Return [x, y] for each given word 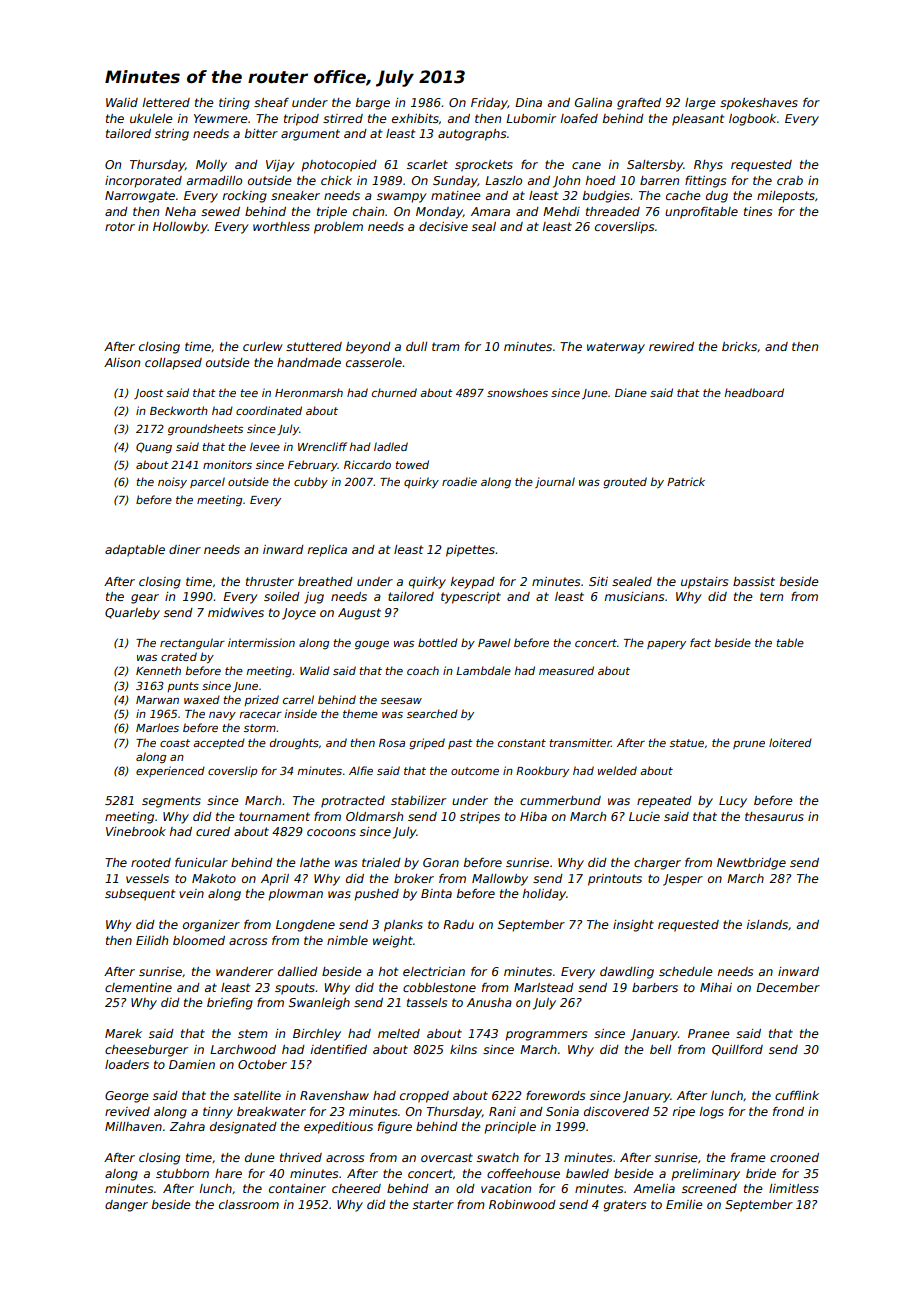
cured [213, 831]
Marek [123, 1033]
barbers [655, 987]
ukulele [151, 118]
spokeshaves [759, 104]
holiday [544, 895]
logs [712, 1113]
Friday [489, 104]
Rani [502, 1111]
